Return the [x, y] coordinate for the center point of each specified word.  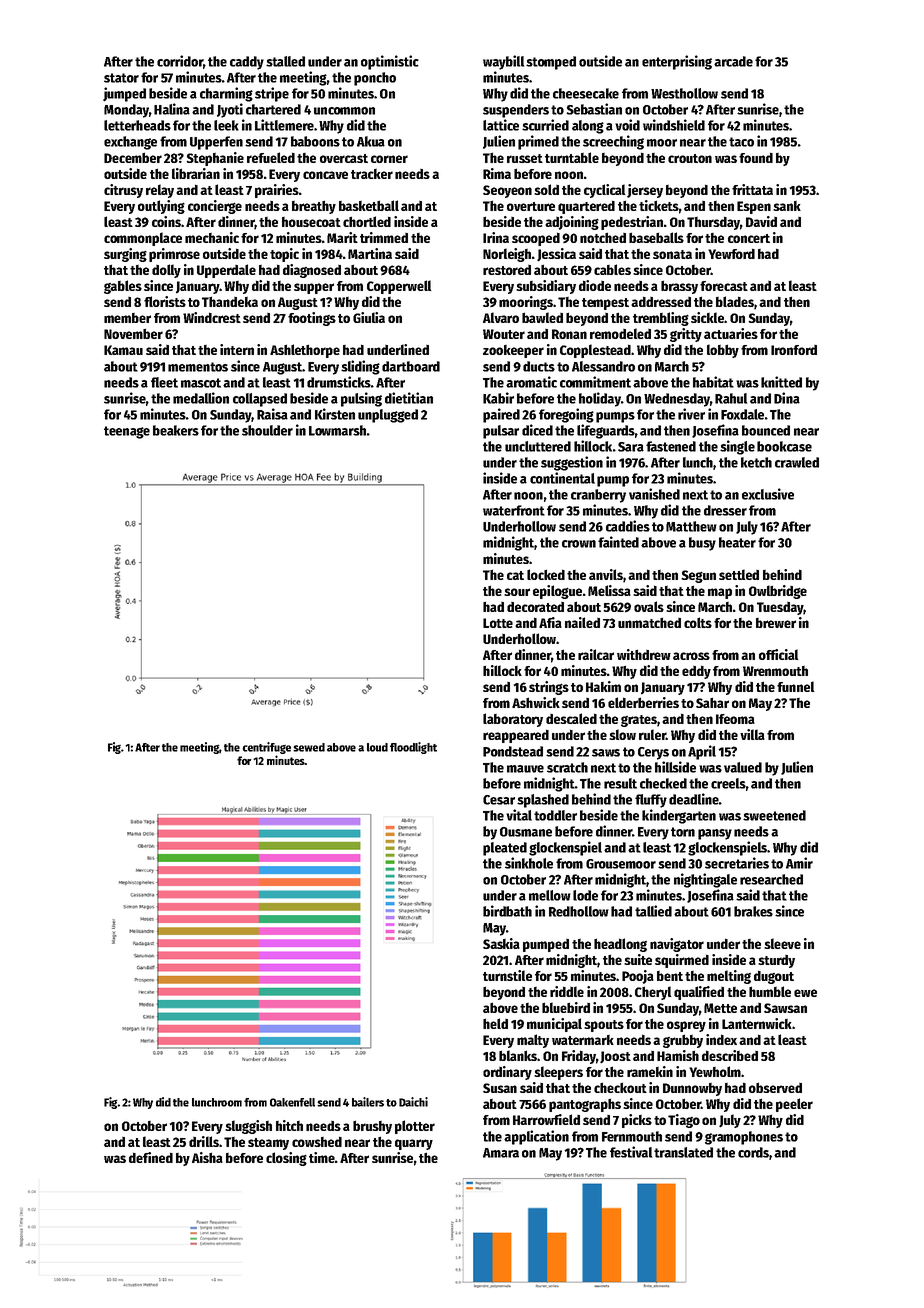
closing [286, 1159]
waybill [503, 62]
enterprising [677, 62]
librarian [196, 173]
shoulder [267, 430]
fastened [671, 446]
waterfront [514, 510]
